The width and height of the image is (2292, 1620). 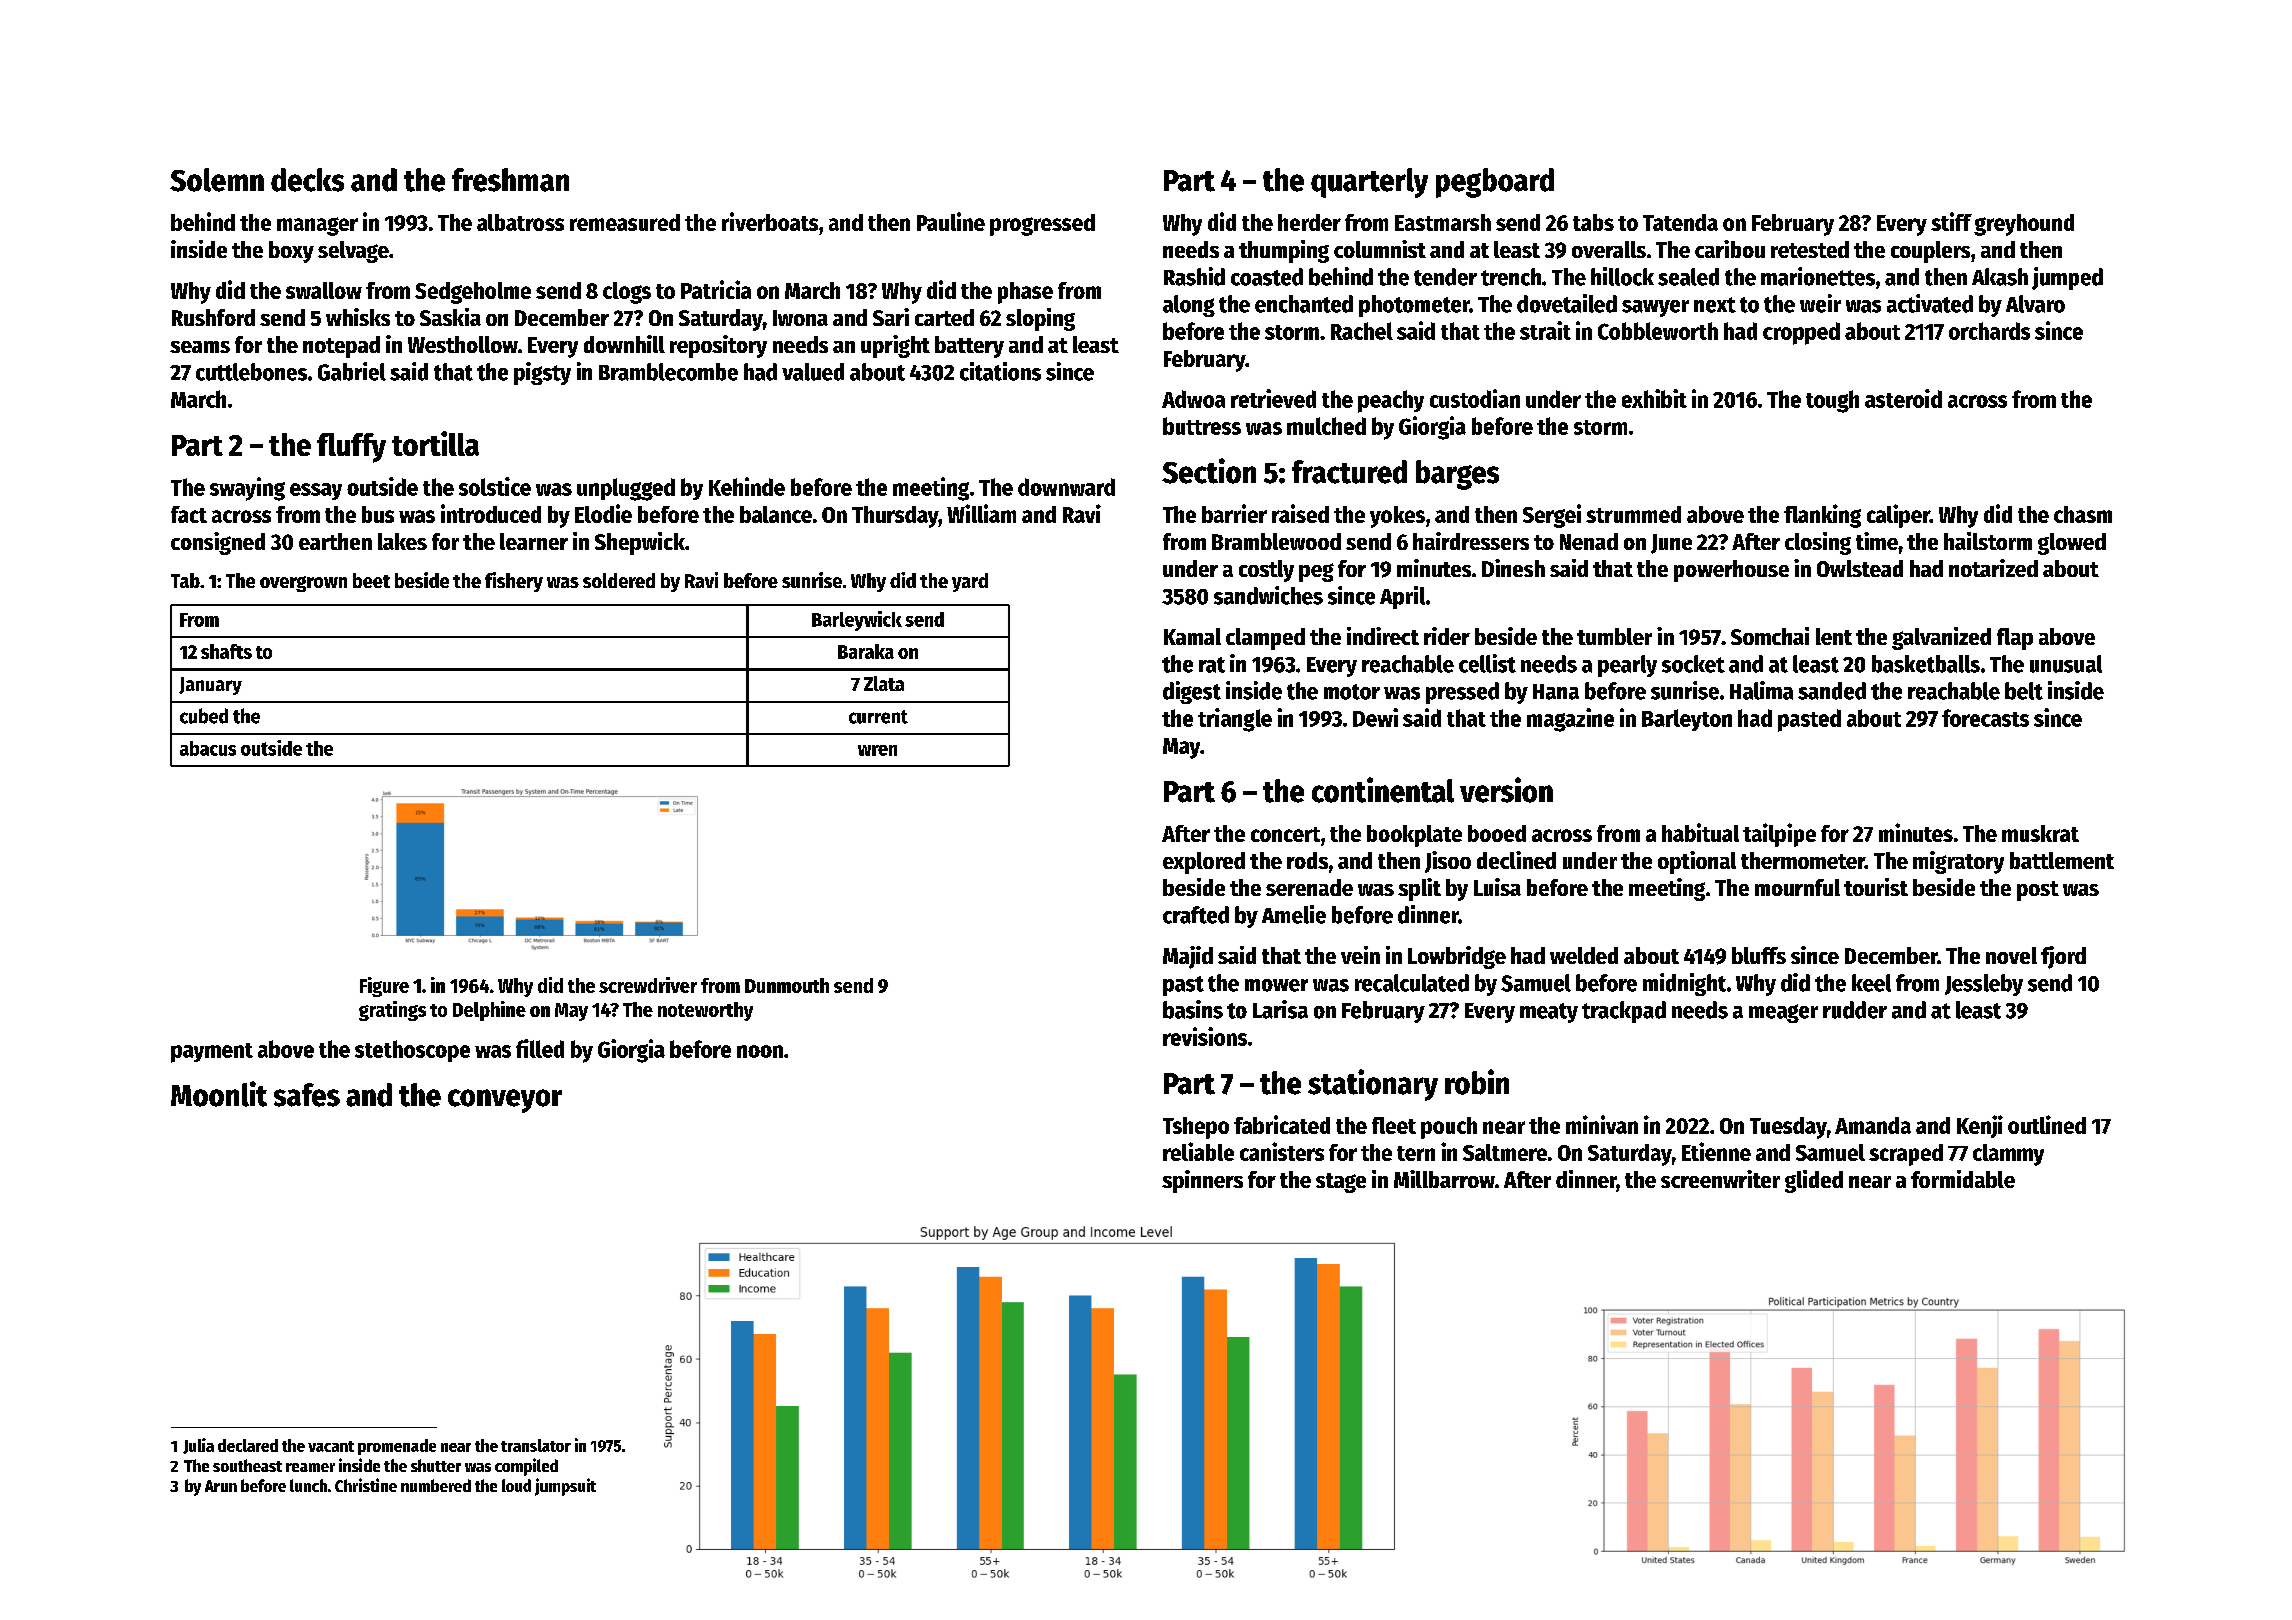 What do you see at coordinates (1963, 1179) in the image?
I see `formidable` at bounding box center [1963, 1179].
